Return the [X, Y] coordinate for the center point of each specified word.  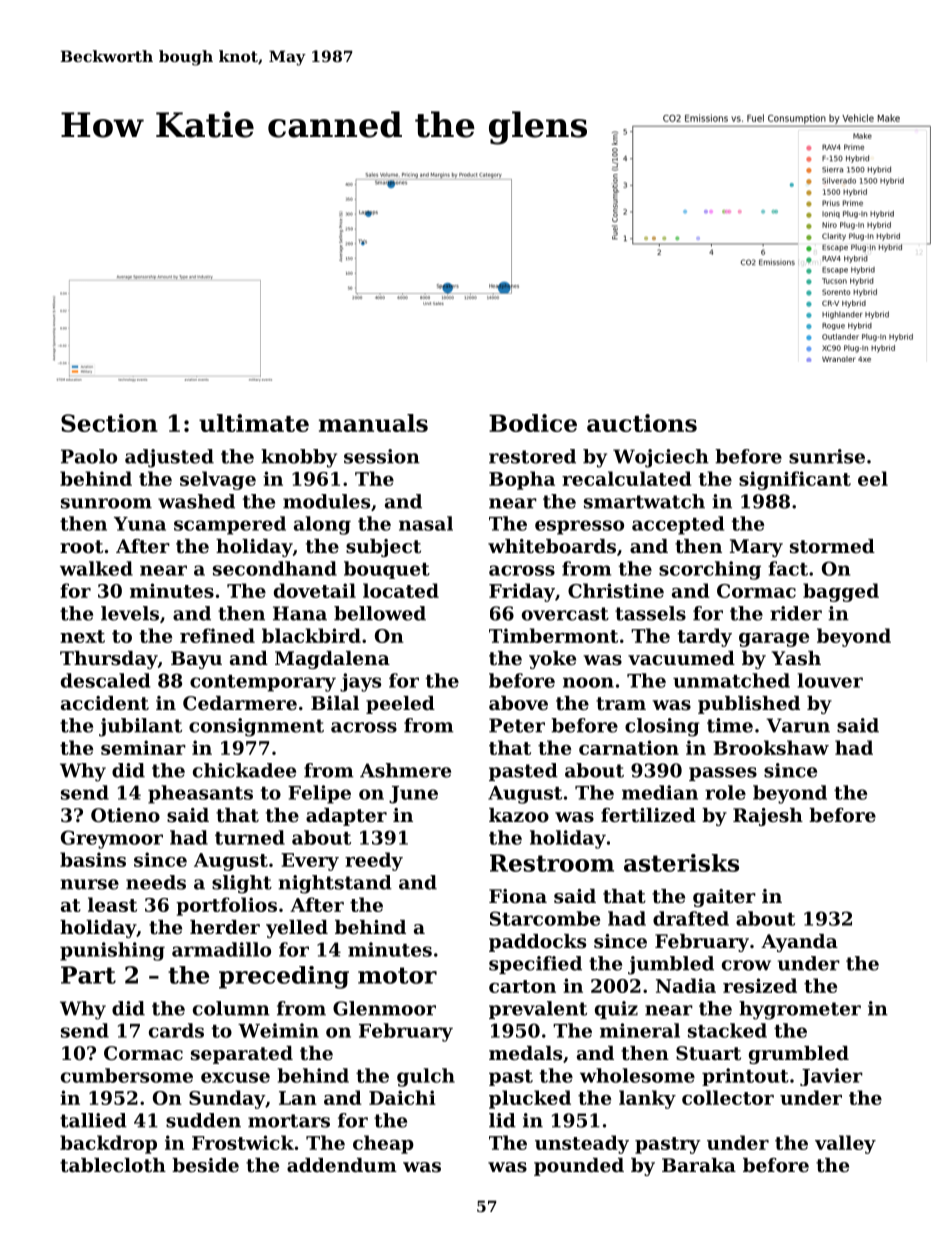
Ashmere [405, 770]
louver [830, 680]
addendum [342, 1165]
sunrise [827, 456]
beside [205, 1165]
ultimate [254, 423]
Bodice [533, 423]
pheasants [200, 794]
